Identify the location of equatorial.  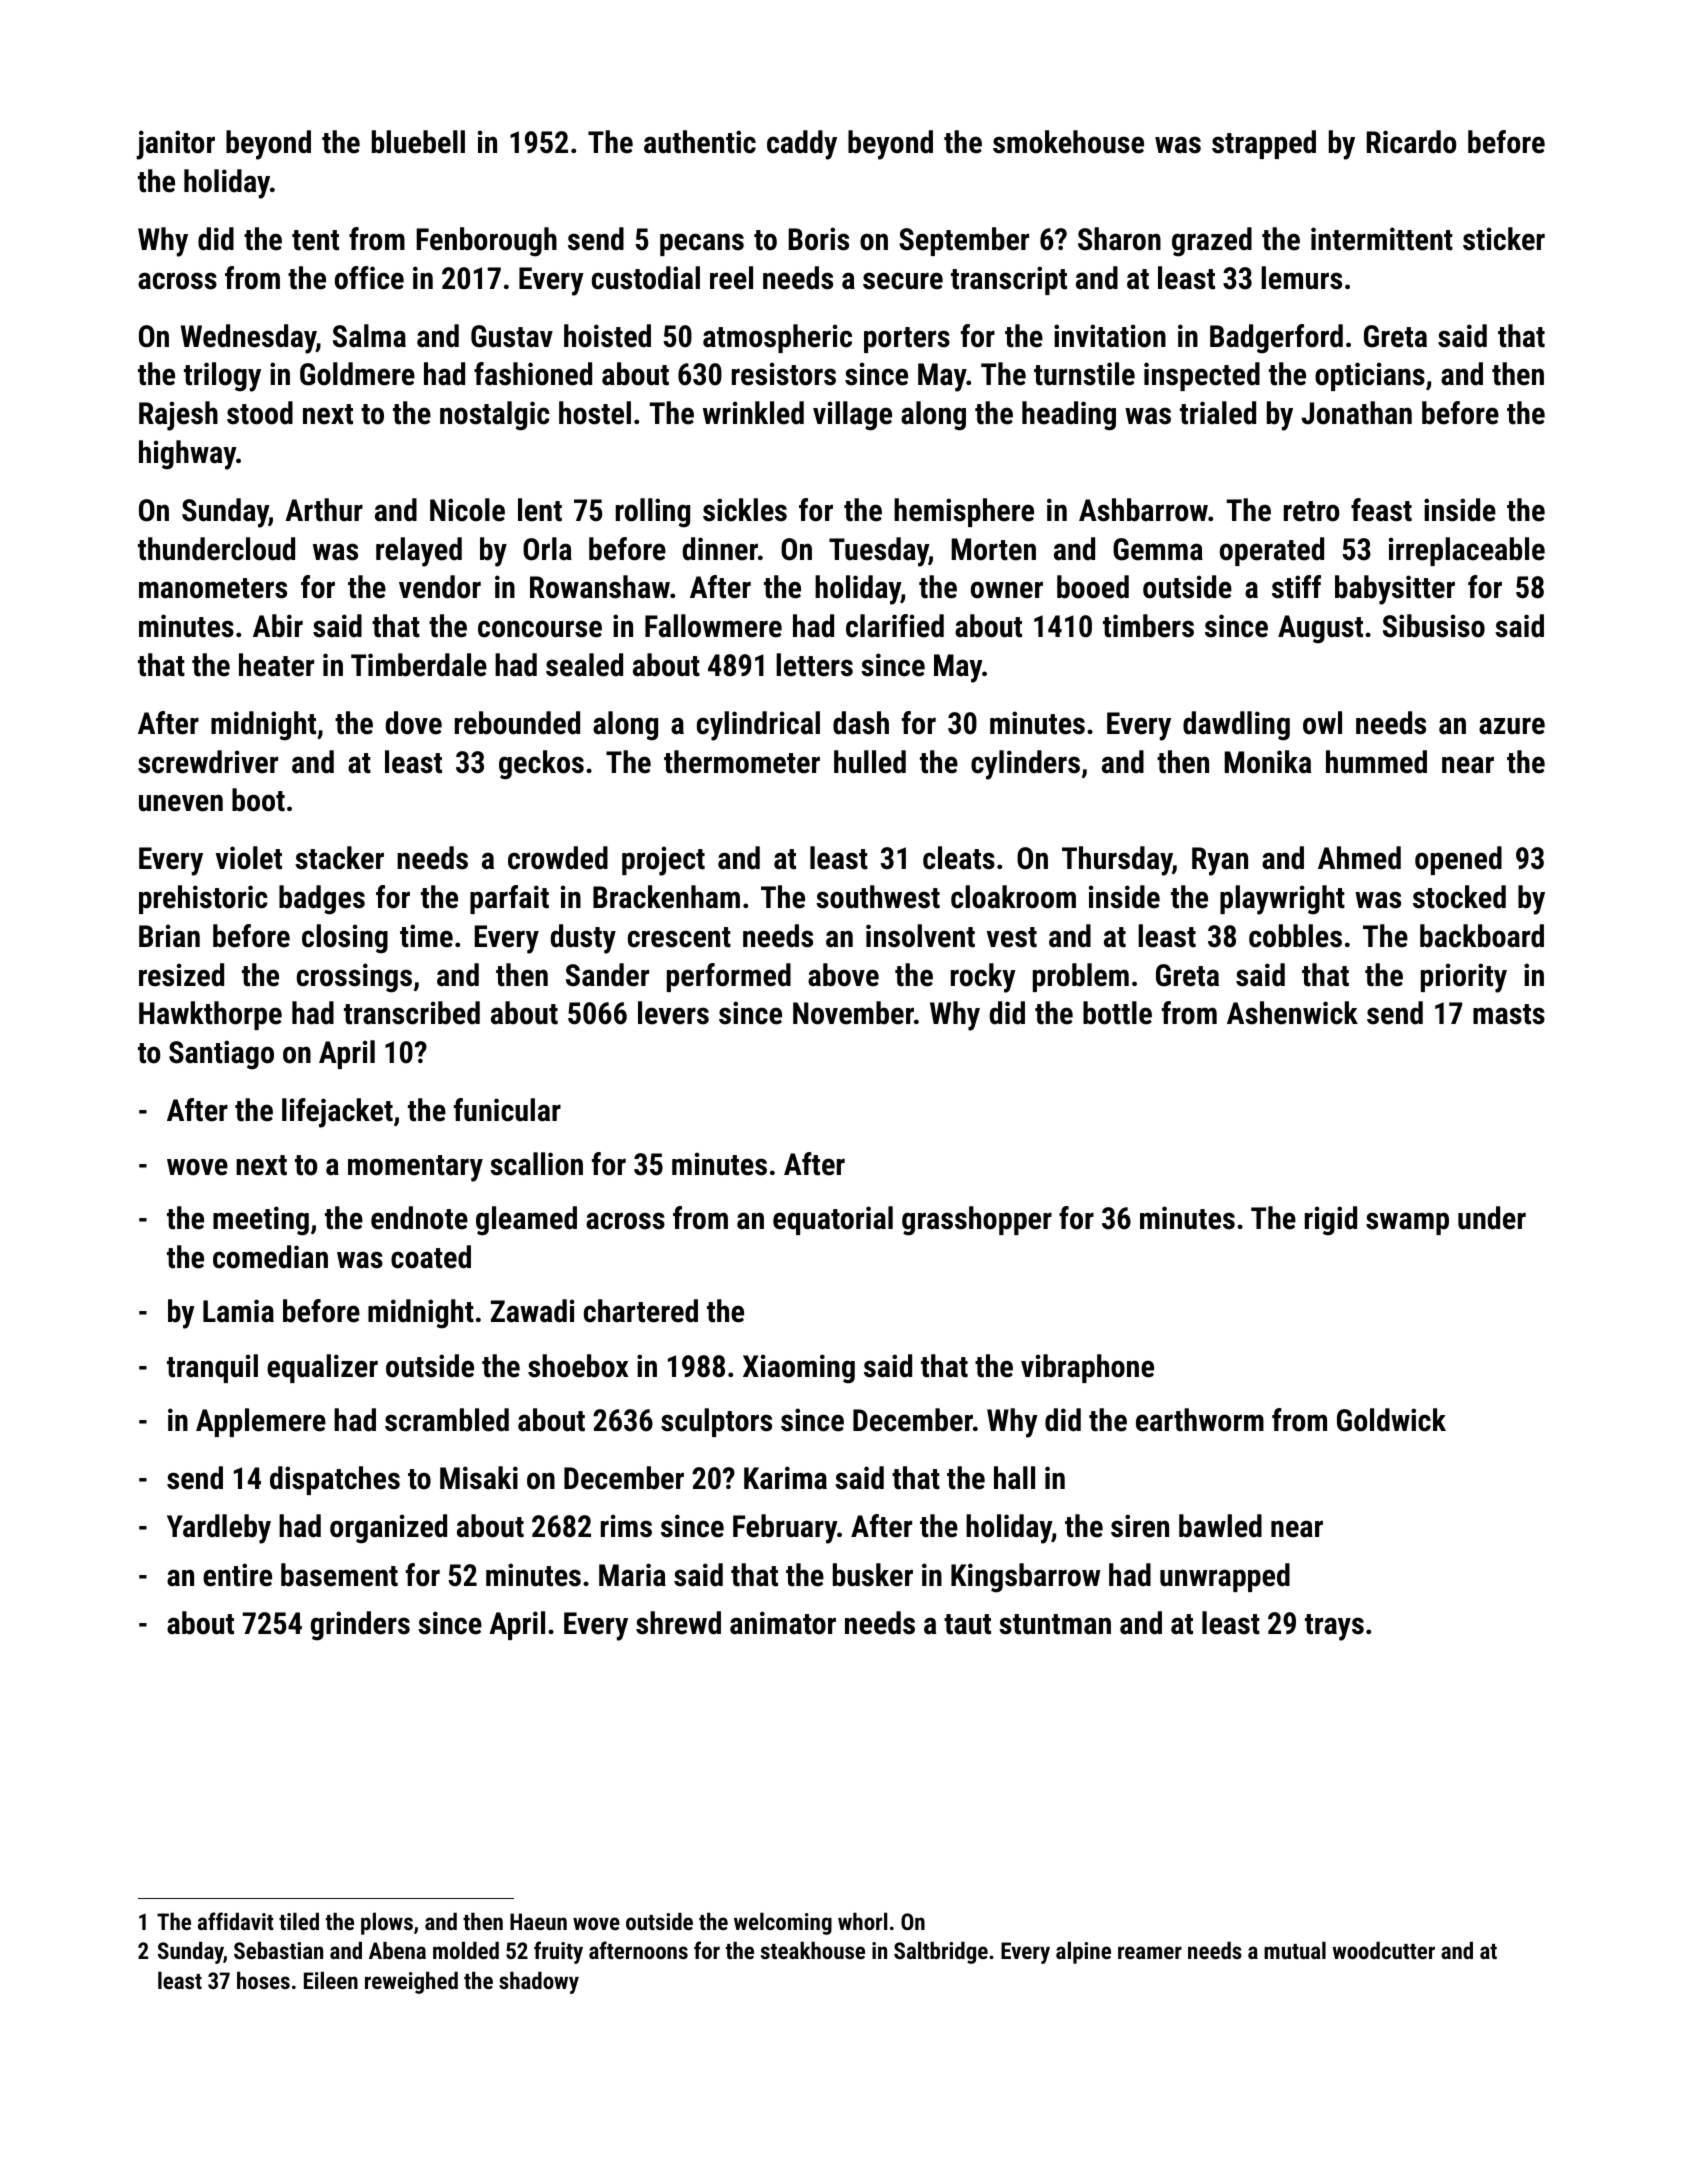
(833, 1220).
